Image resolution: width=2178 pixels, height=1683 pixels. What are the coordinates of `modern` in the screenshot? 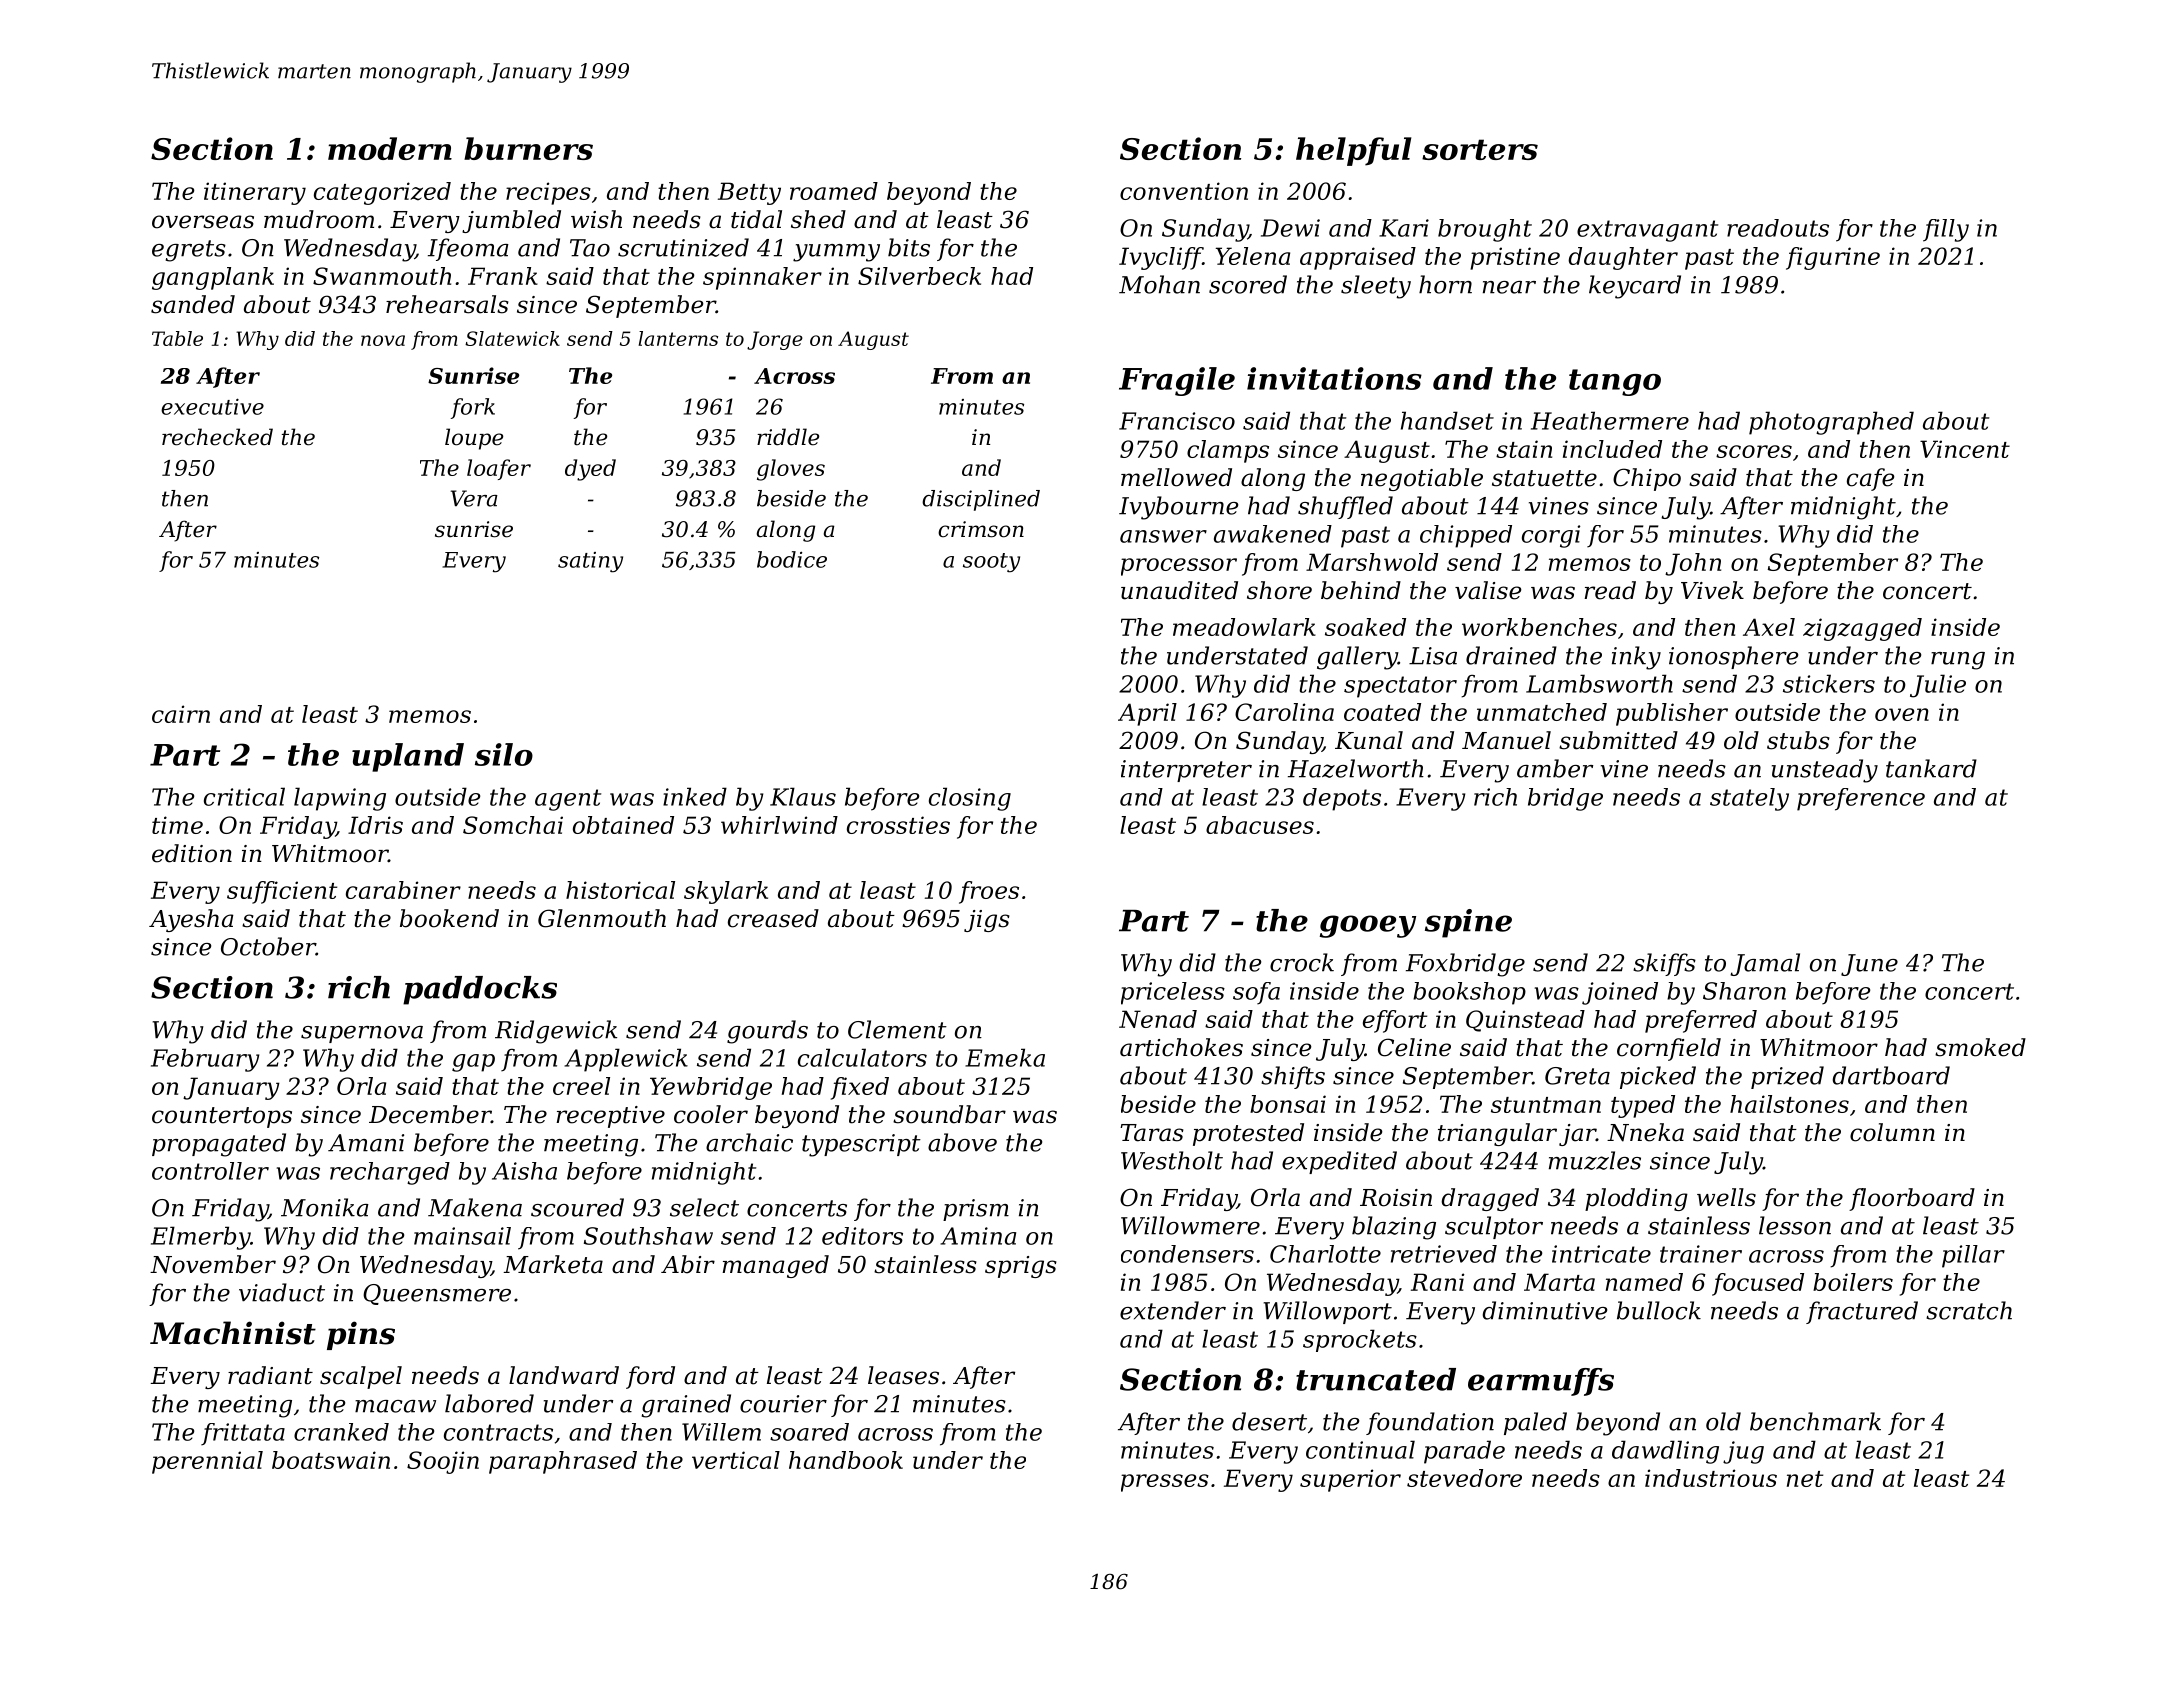 It's located at (390, 148).
